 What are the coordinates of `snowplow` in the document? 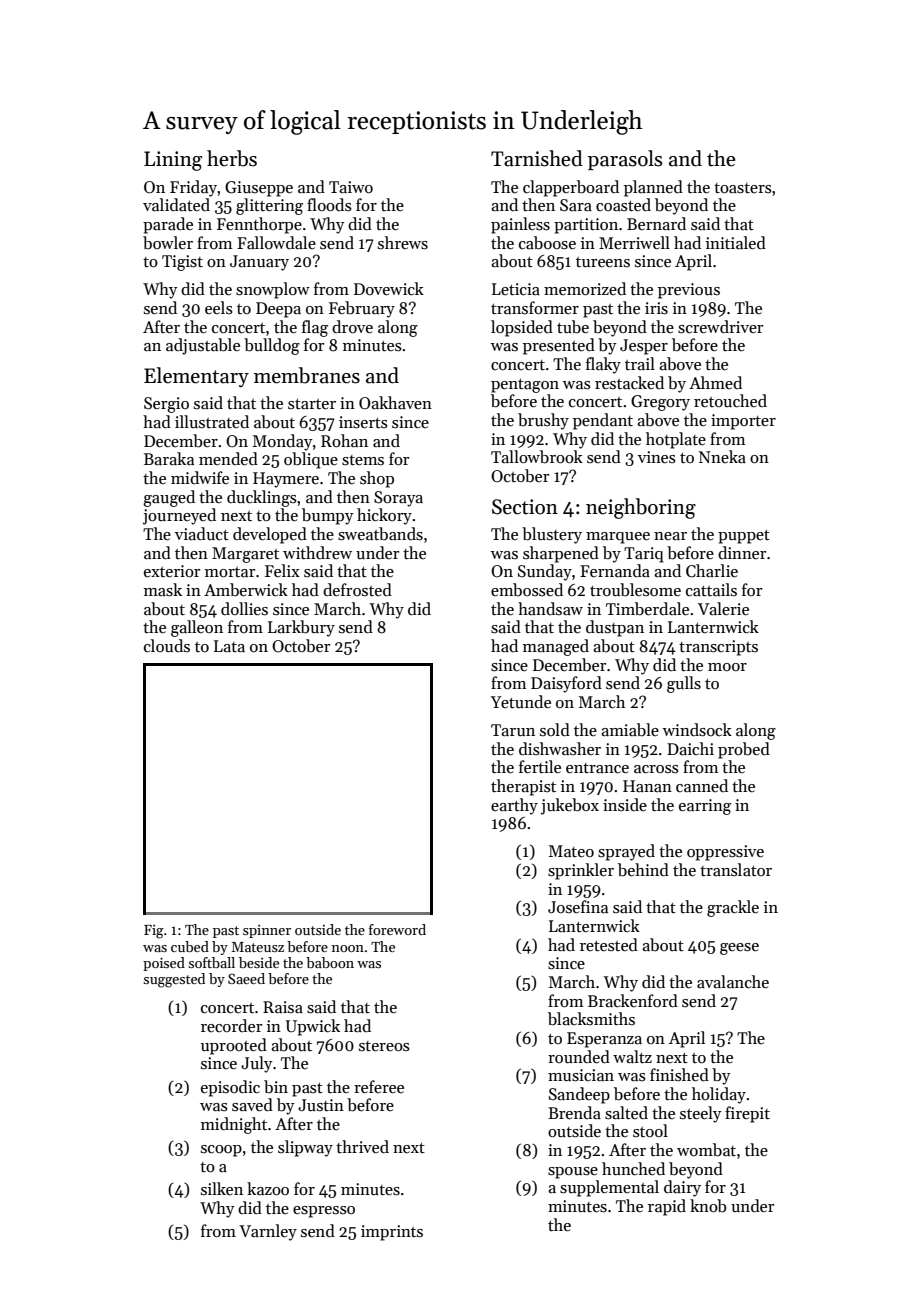 It's located at (273, 290).
